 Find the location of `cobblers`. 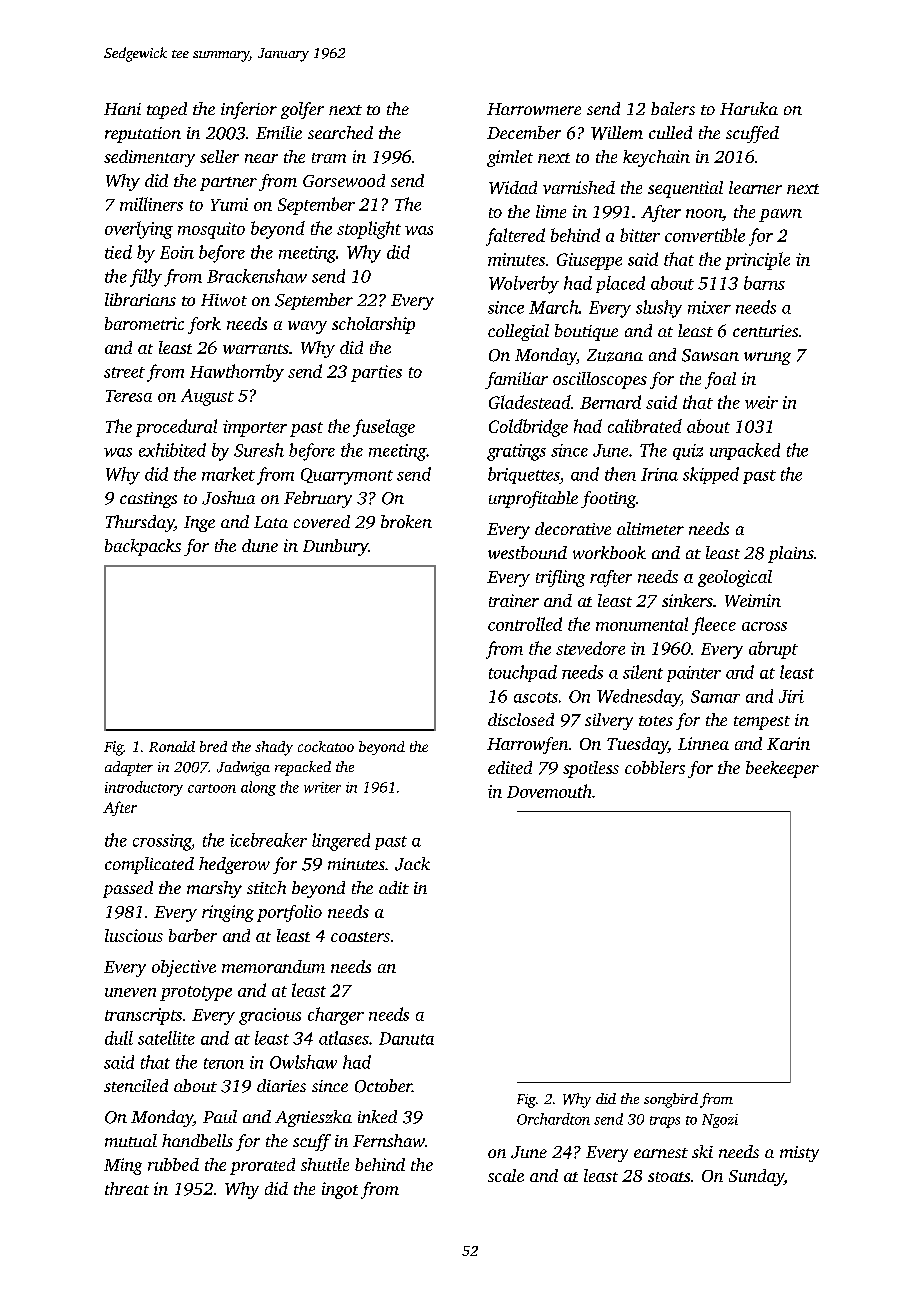

cobblers is located at coordinates (655, 767).
